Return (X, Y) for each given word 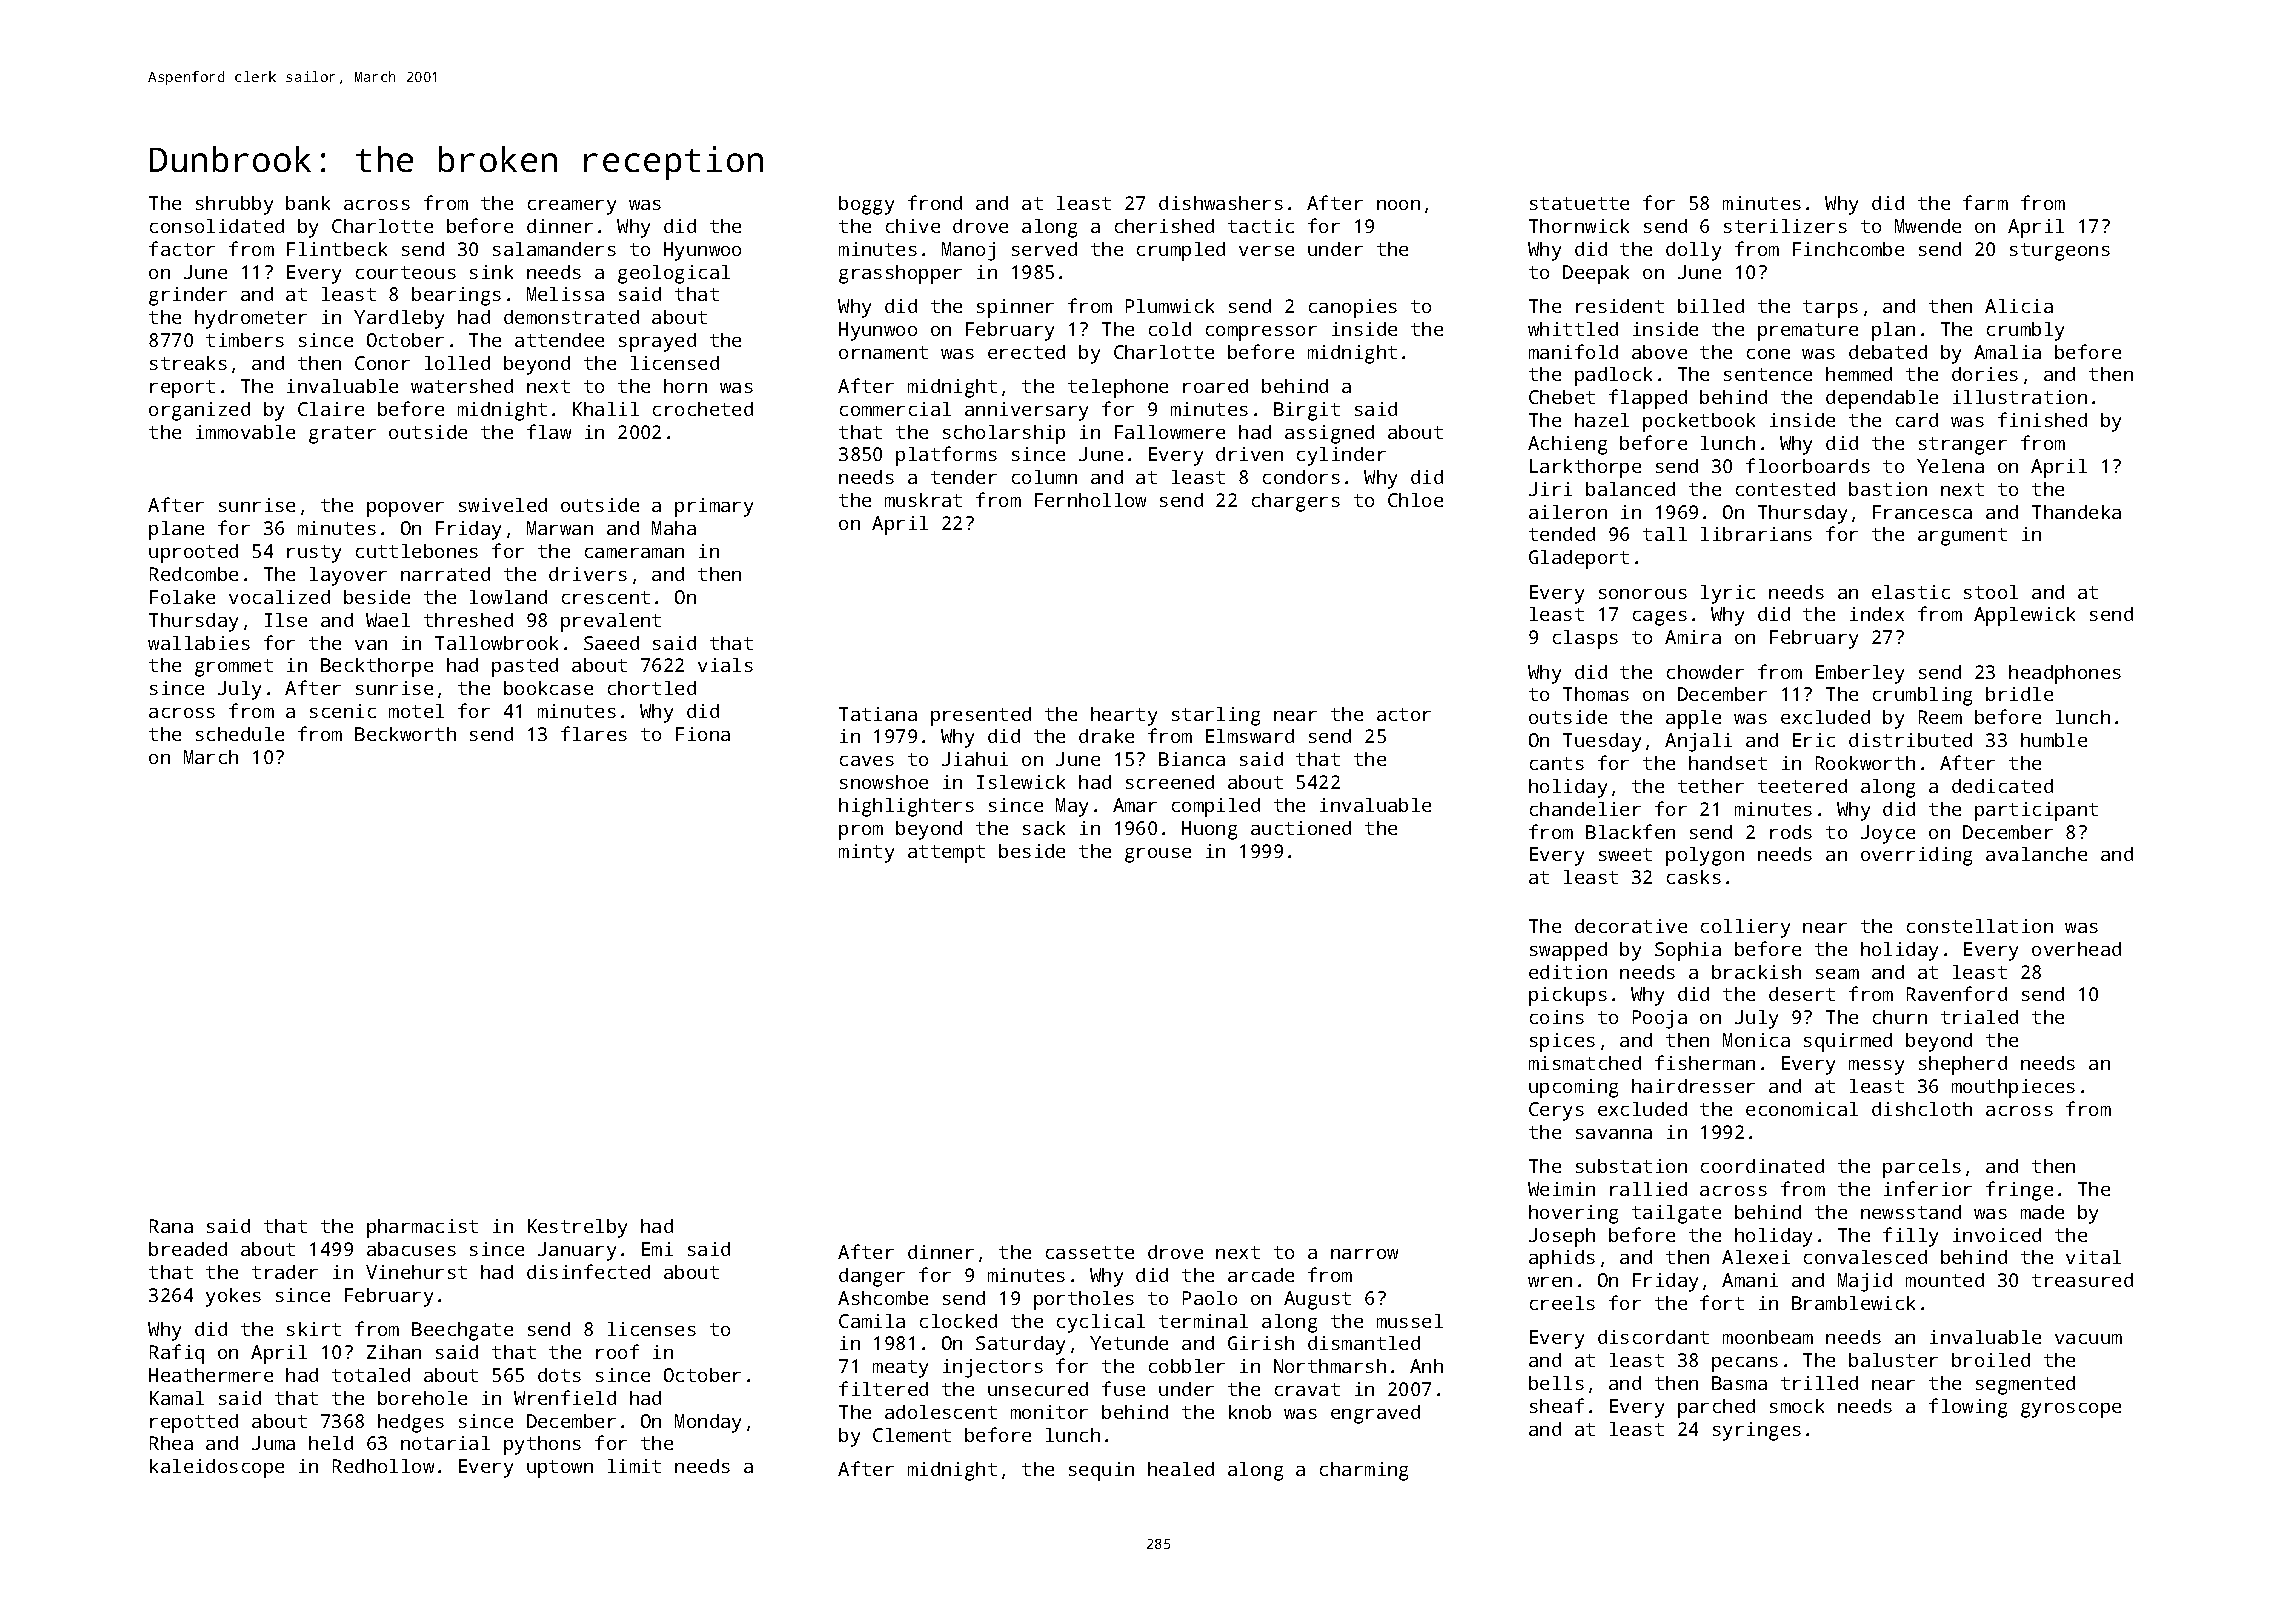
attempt (946, 854)
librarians (1756, 534)
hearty (1124, 716)
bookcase (548, 688)
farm (1985, 202)
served (1044, 249)
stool (1991, 592)
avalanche (2036, 854)
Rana (171, 1226)
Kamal (177, 1398)
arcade (1261, 1275)
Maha (674, 528)
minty (866, 853)
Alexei (1756, 1257)
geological (674, 274)
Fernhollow (1090, 500)
